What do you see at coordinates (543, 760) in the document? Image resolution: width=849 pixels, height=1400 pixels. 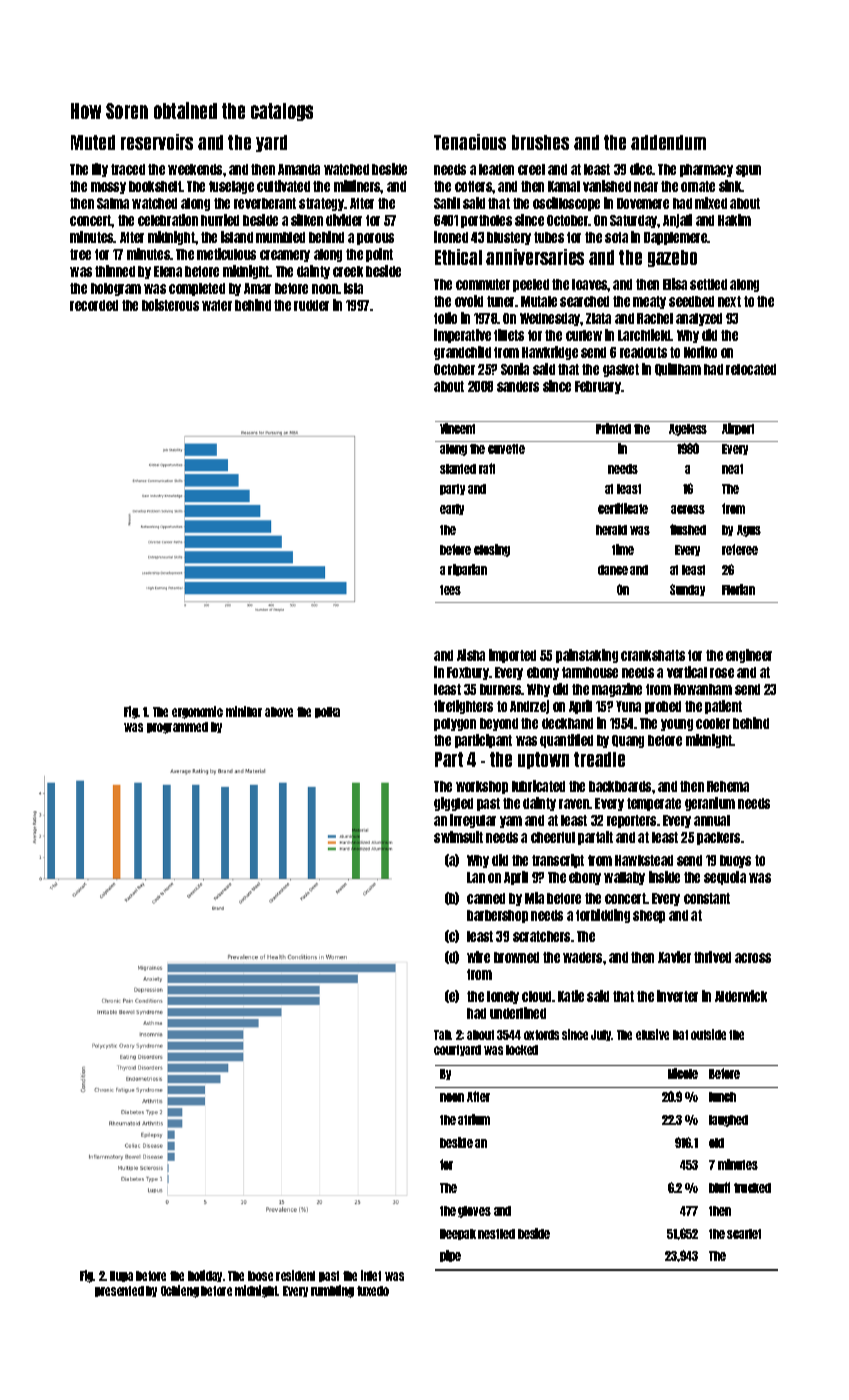 I see `uptown` at bounding box center [543, 760].
